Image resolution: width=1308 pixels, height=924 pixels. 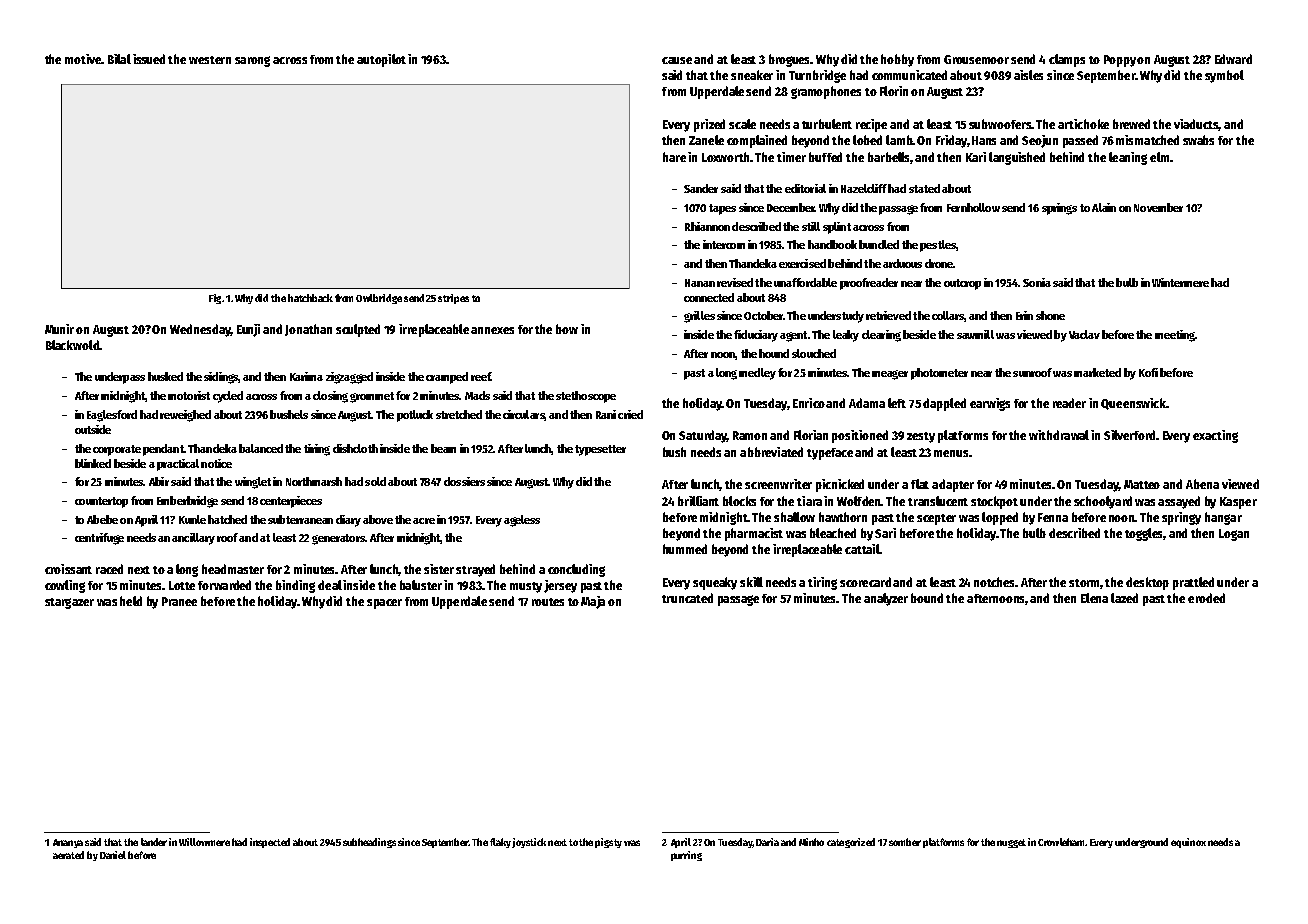 I want to click on hobby, so click(x=897, y=60).
